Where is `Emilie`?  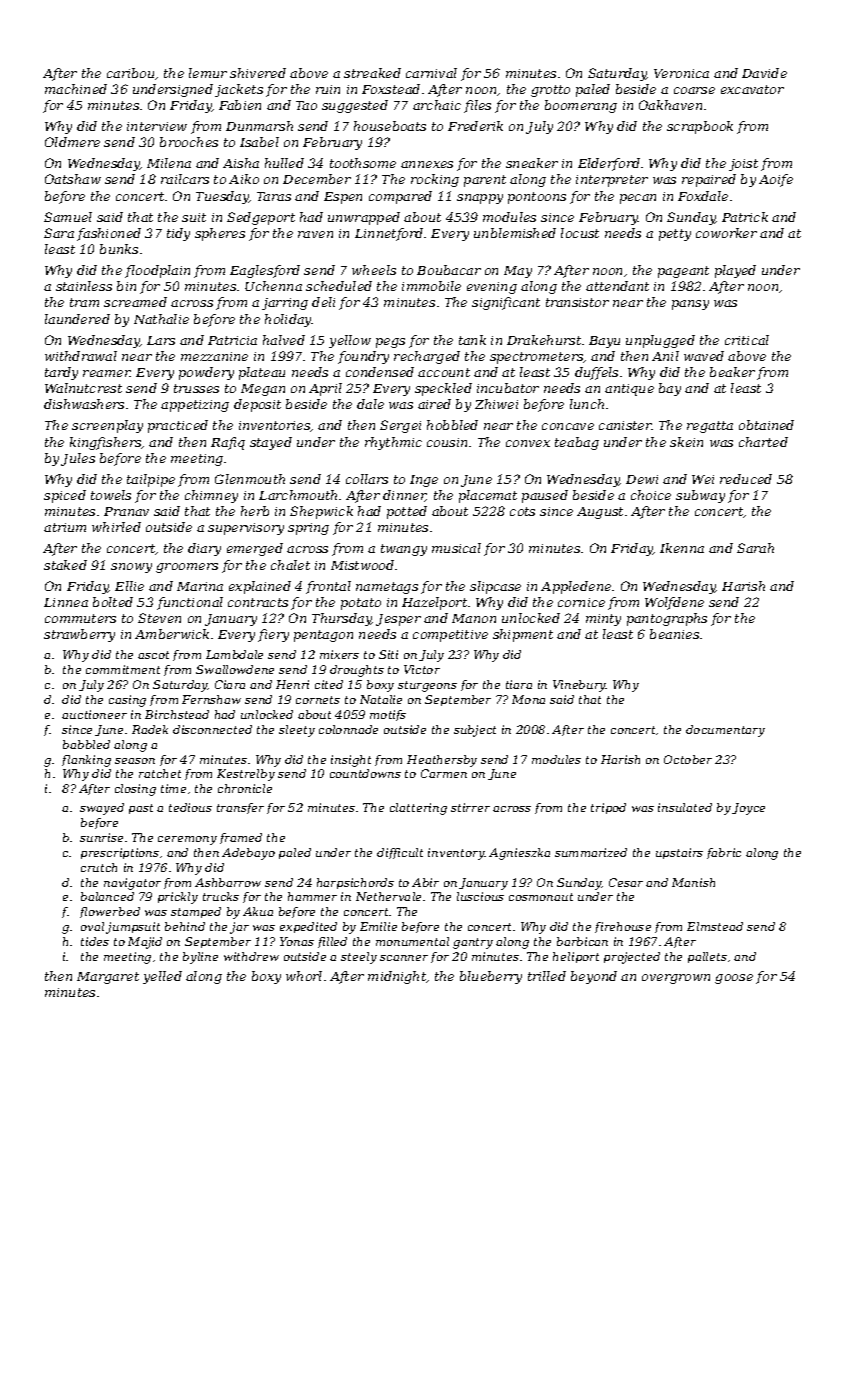
Emilie is located at coordinates (378, 926).
